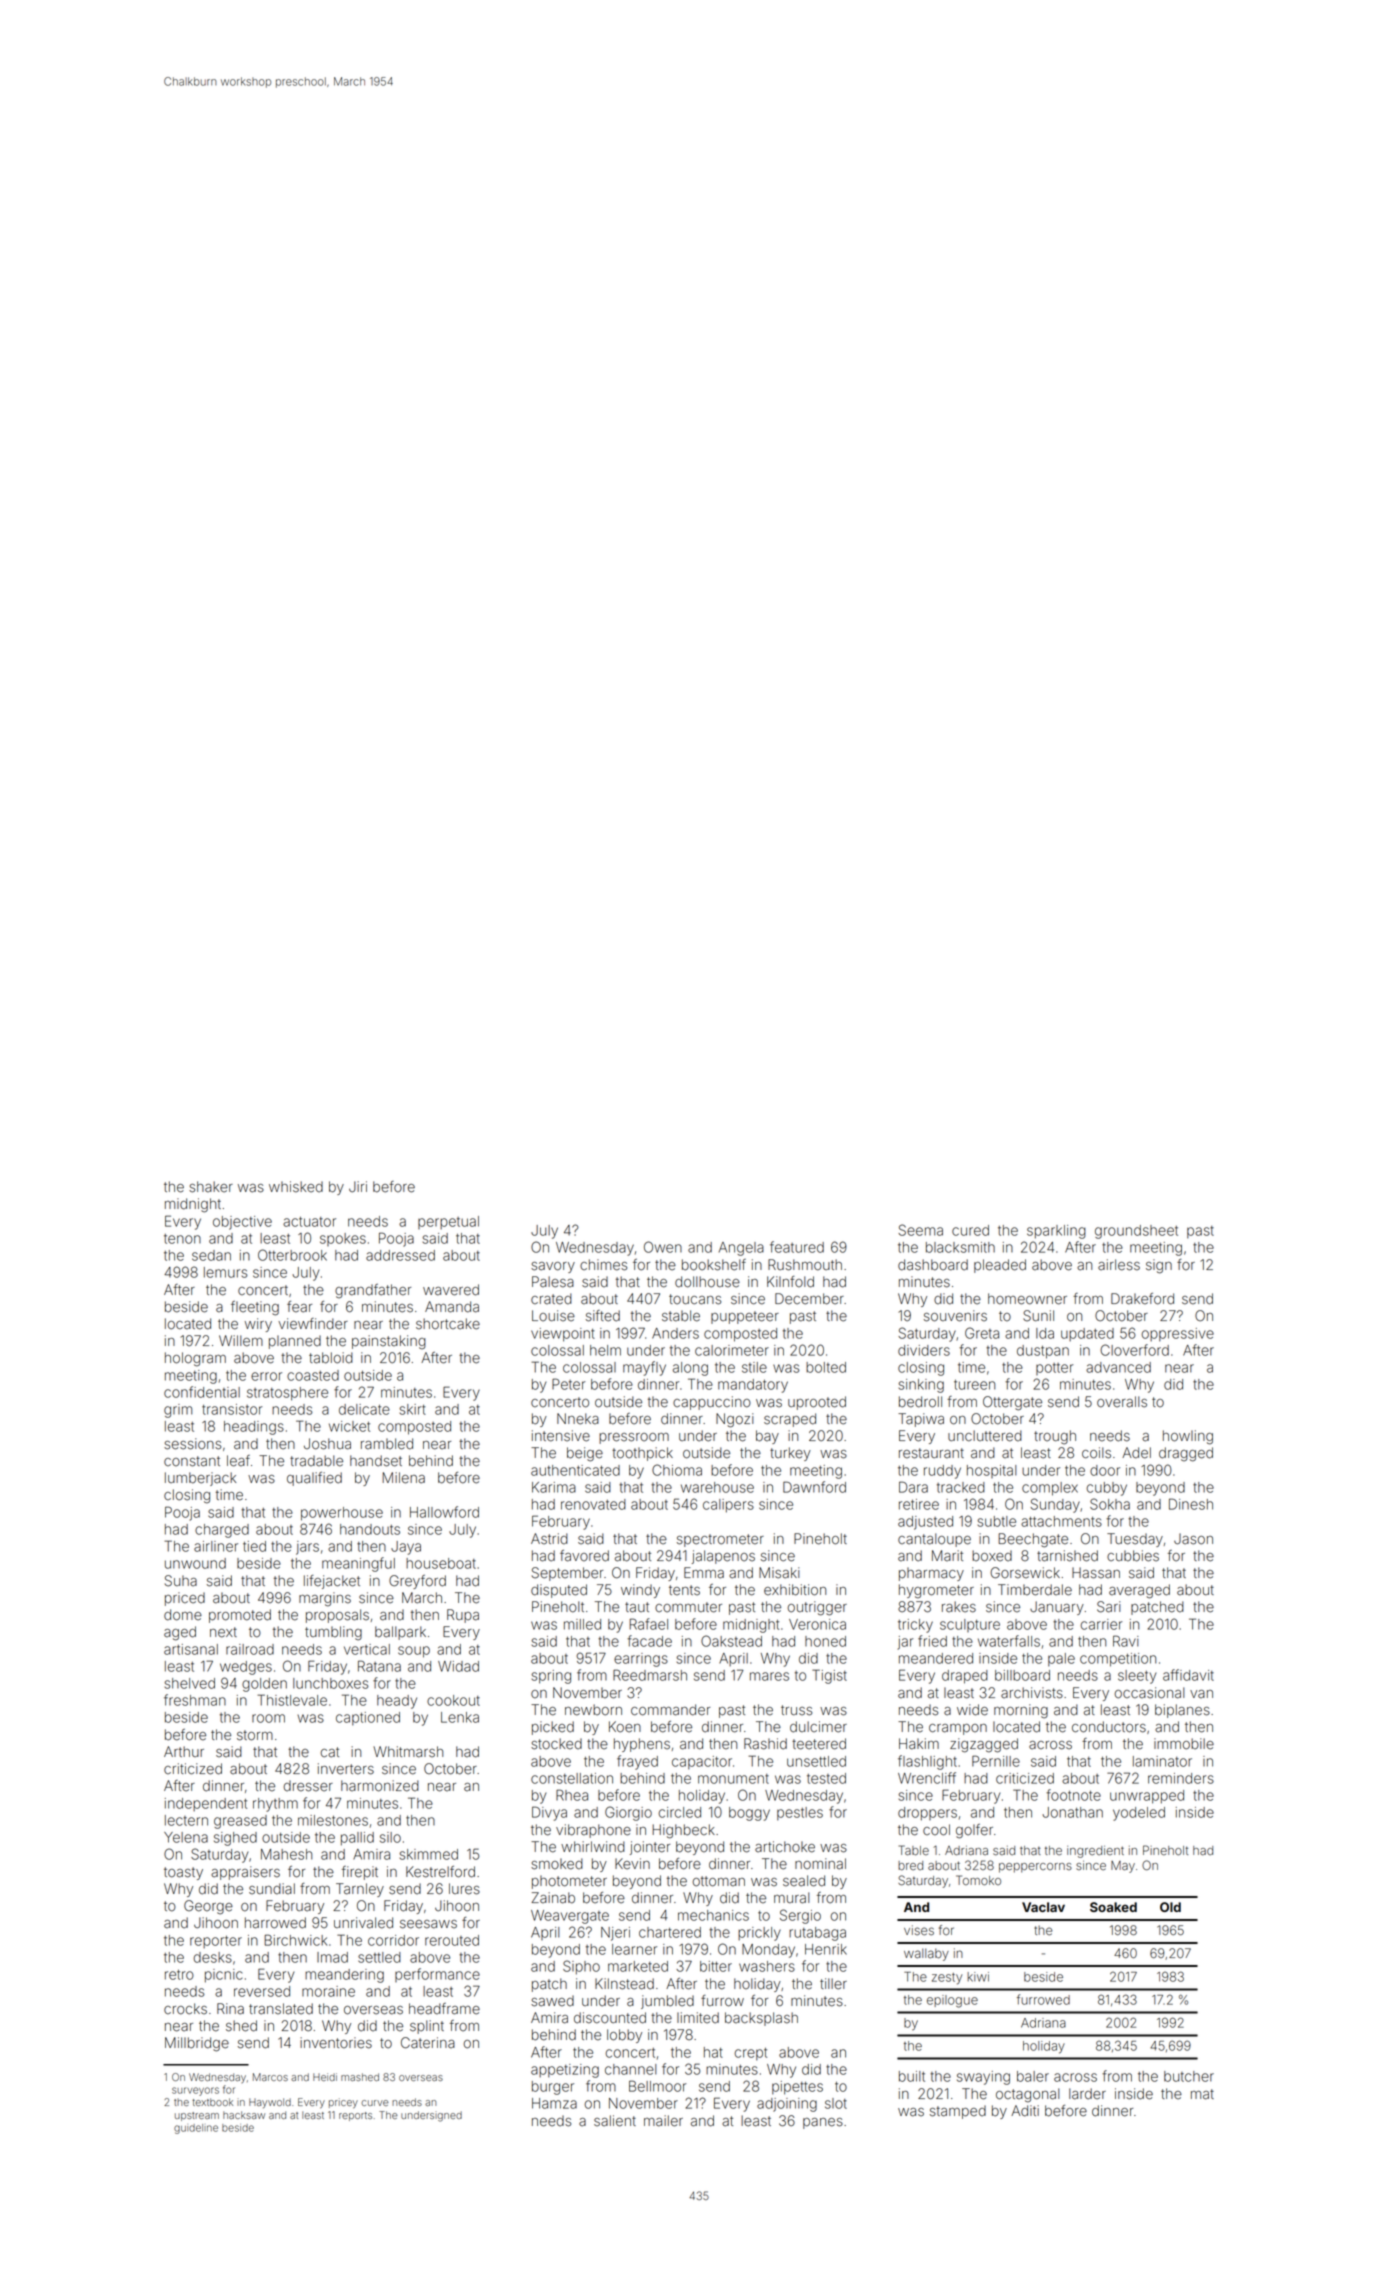  I want to click on burger, so click(553, 2088).
